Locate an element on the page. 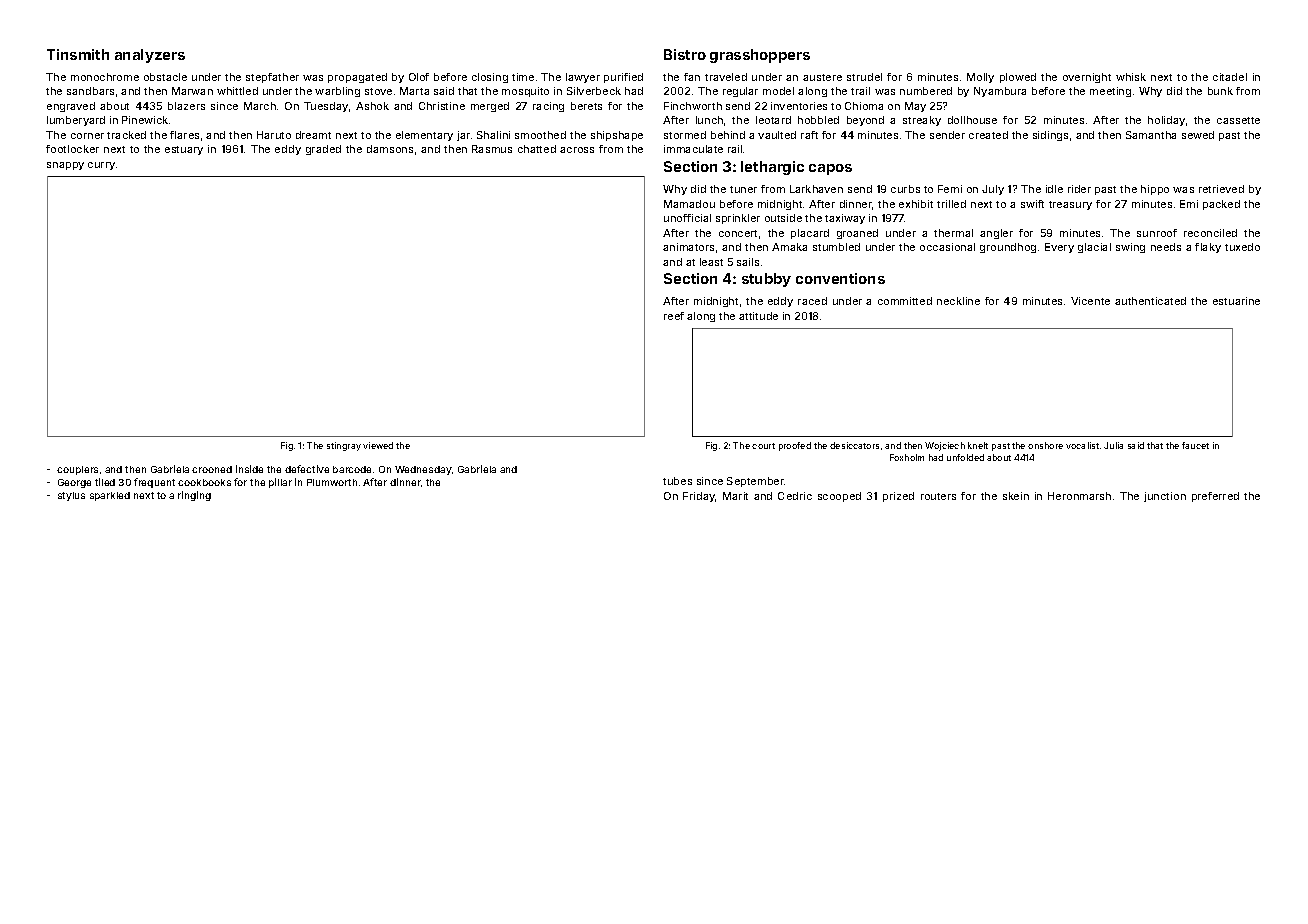 The width and height of the image is (1308, 924). reef is located at coordinates (674, 316).
